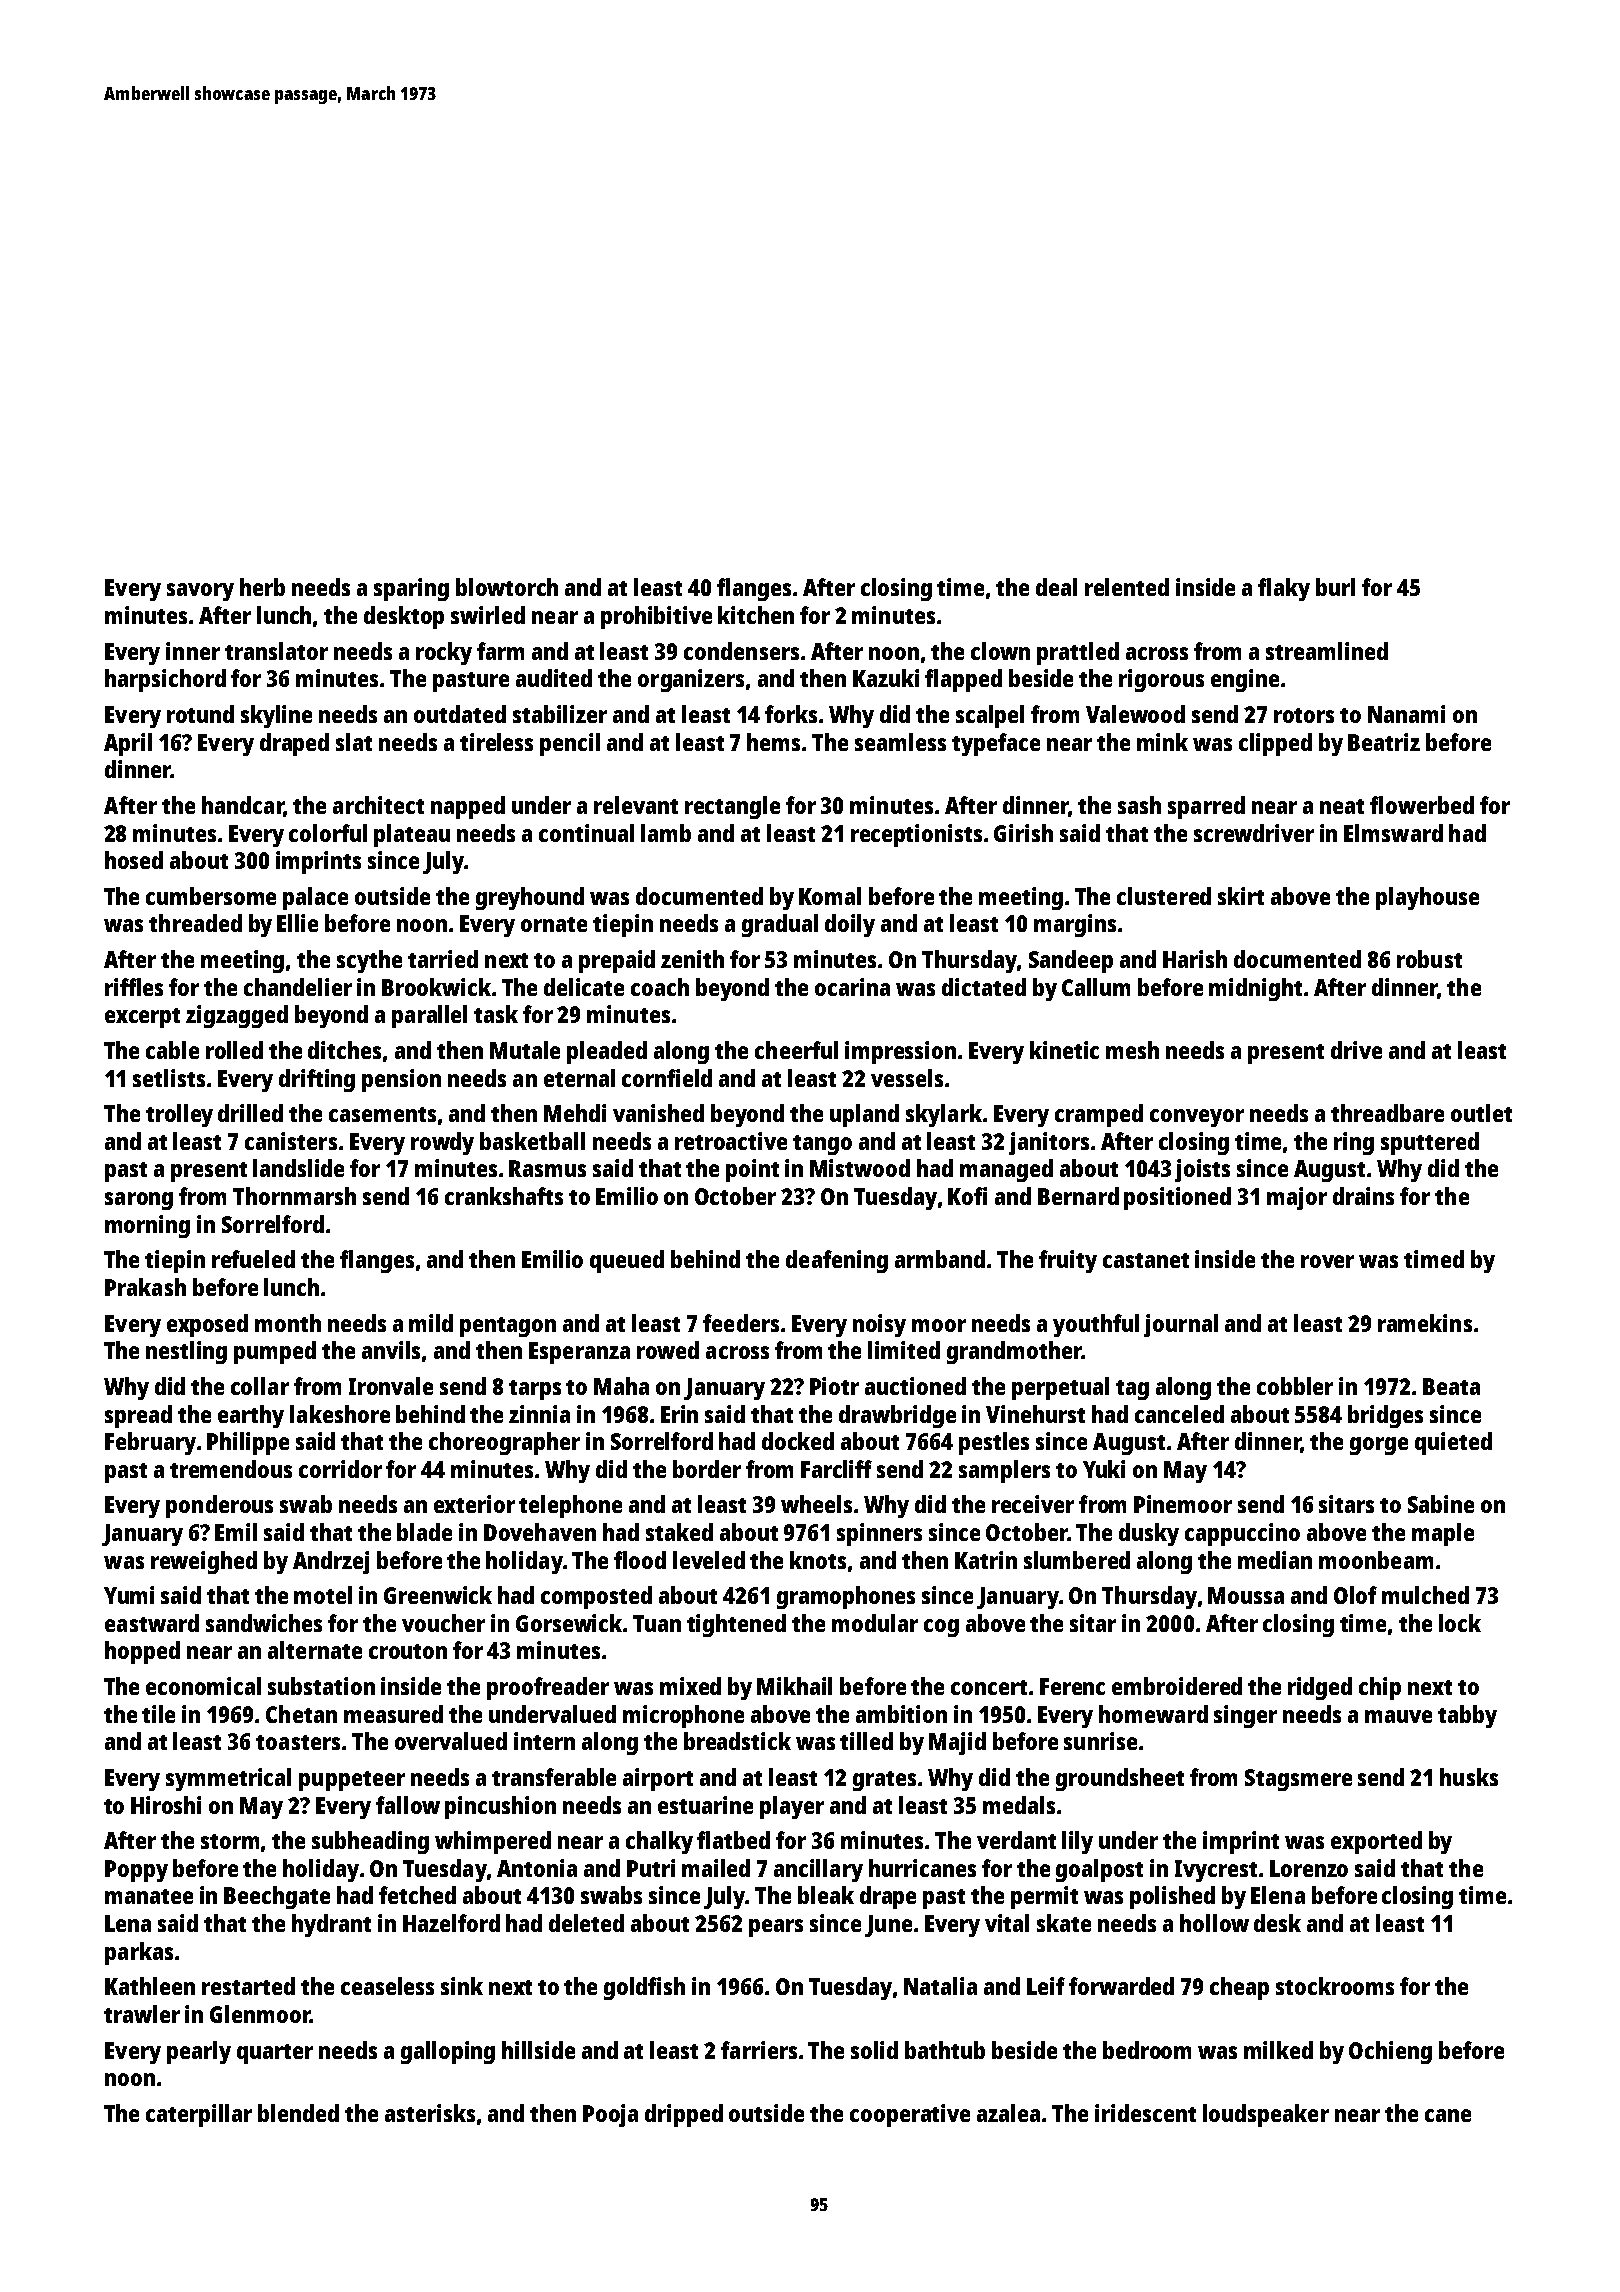 This page has width=1620, height=2292. What do you see at coordinates (1161, 680) in the page?
I see `rigorous` at bounding box center [1161, 680].
